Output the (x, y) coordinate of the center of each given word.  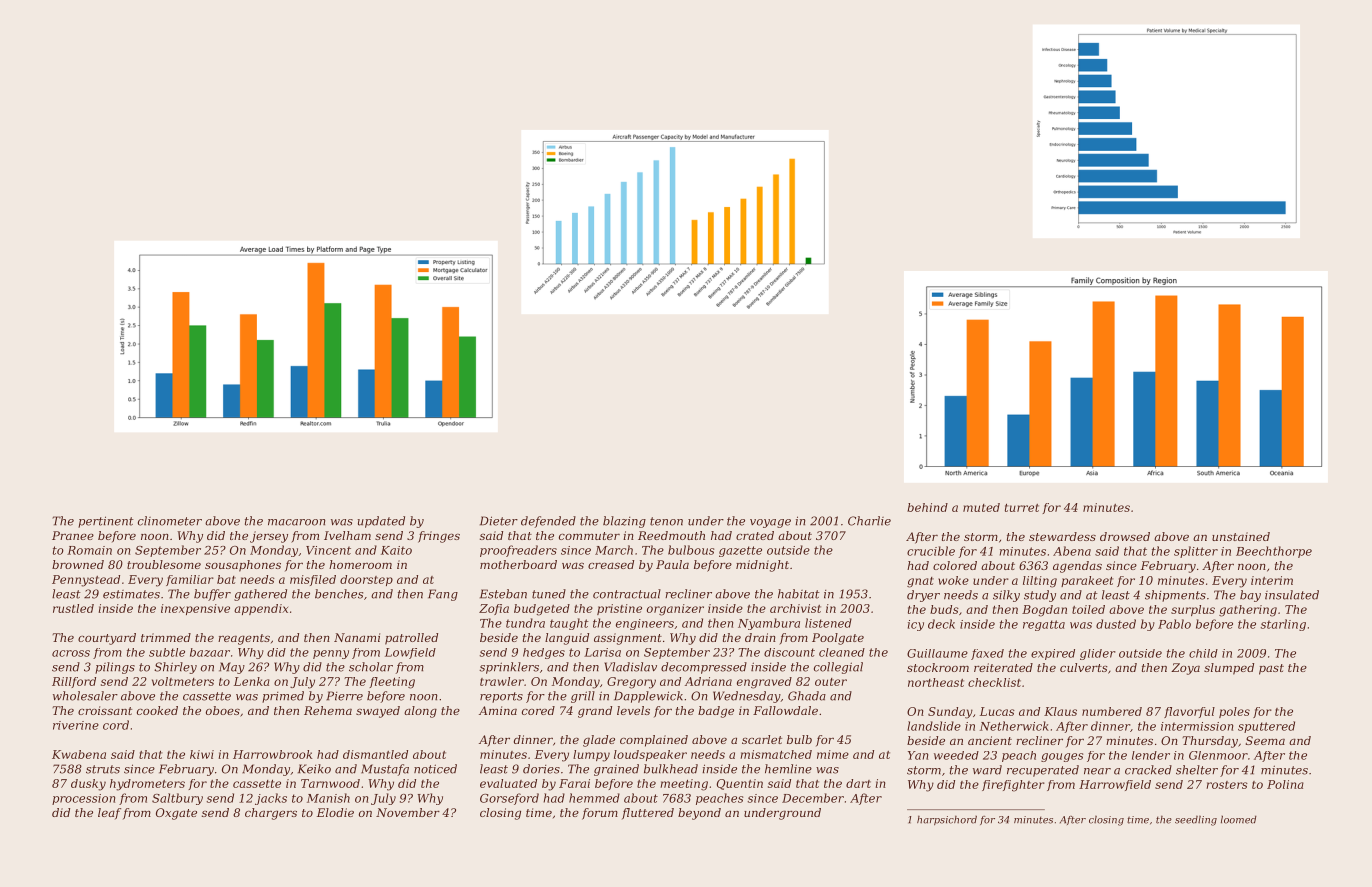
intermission (1197, 726)
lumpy (591, 756)
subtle (167, 652)
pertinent (106, 522)
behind (927, 507)
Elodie (335, 812)
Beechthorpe (1274, 552)
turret (1022, 508)
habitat (799, 594)
